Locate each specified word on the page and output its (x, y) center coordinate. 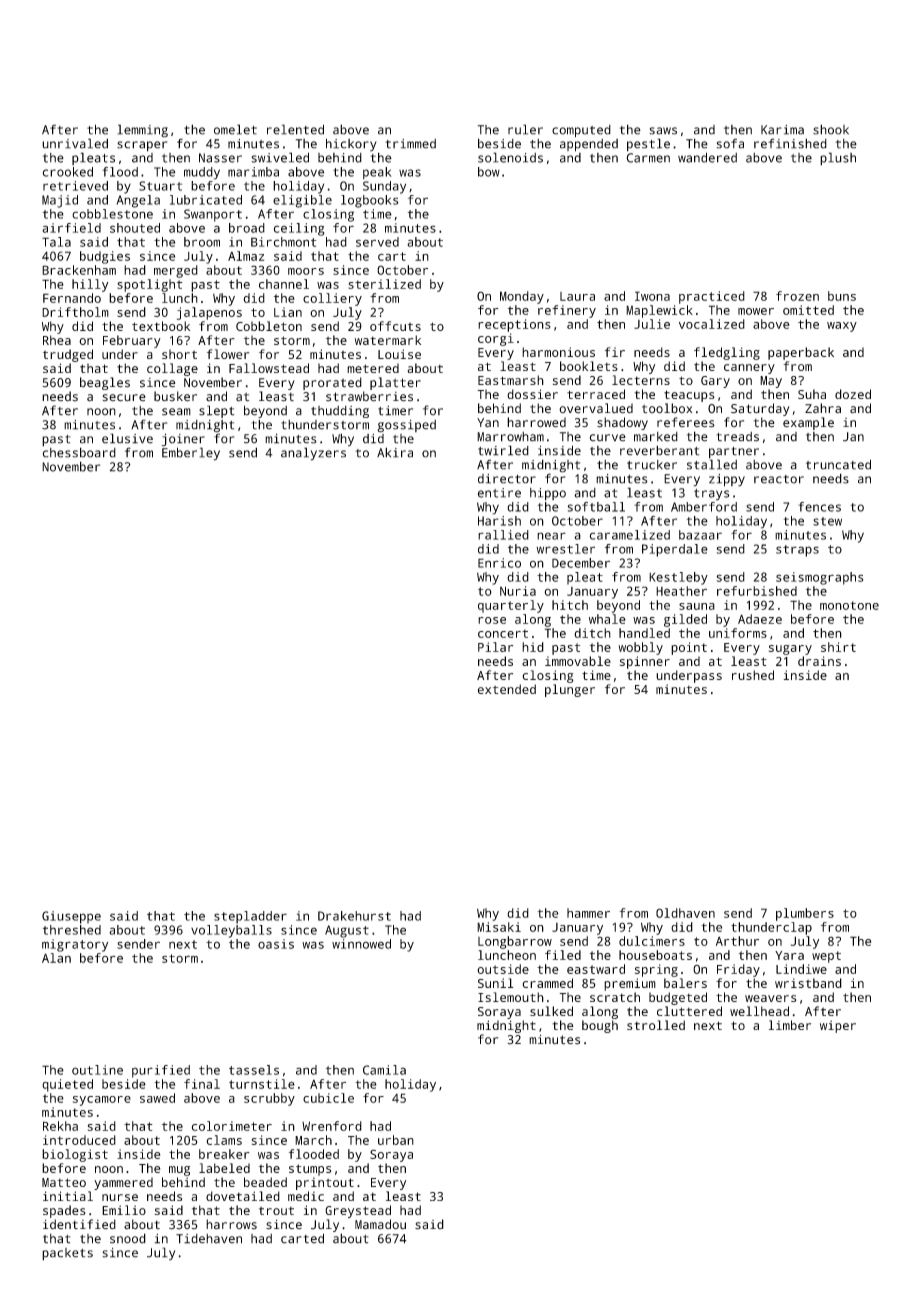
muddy (202, 173)
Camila (384, 1070)
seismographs (820, 578)
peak (377, 173)
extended (507, 689)
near (551, 536)
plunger (570, 690)
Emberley (191, 454)
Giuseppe (71, 917)
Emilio (124, 1210)
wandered (707, 157)
